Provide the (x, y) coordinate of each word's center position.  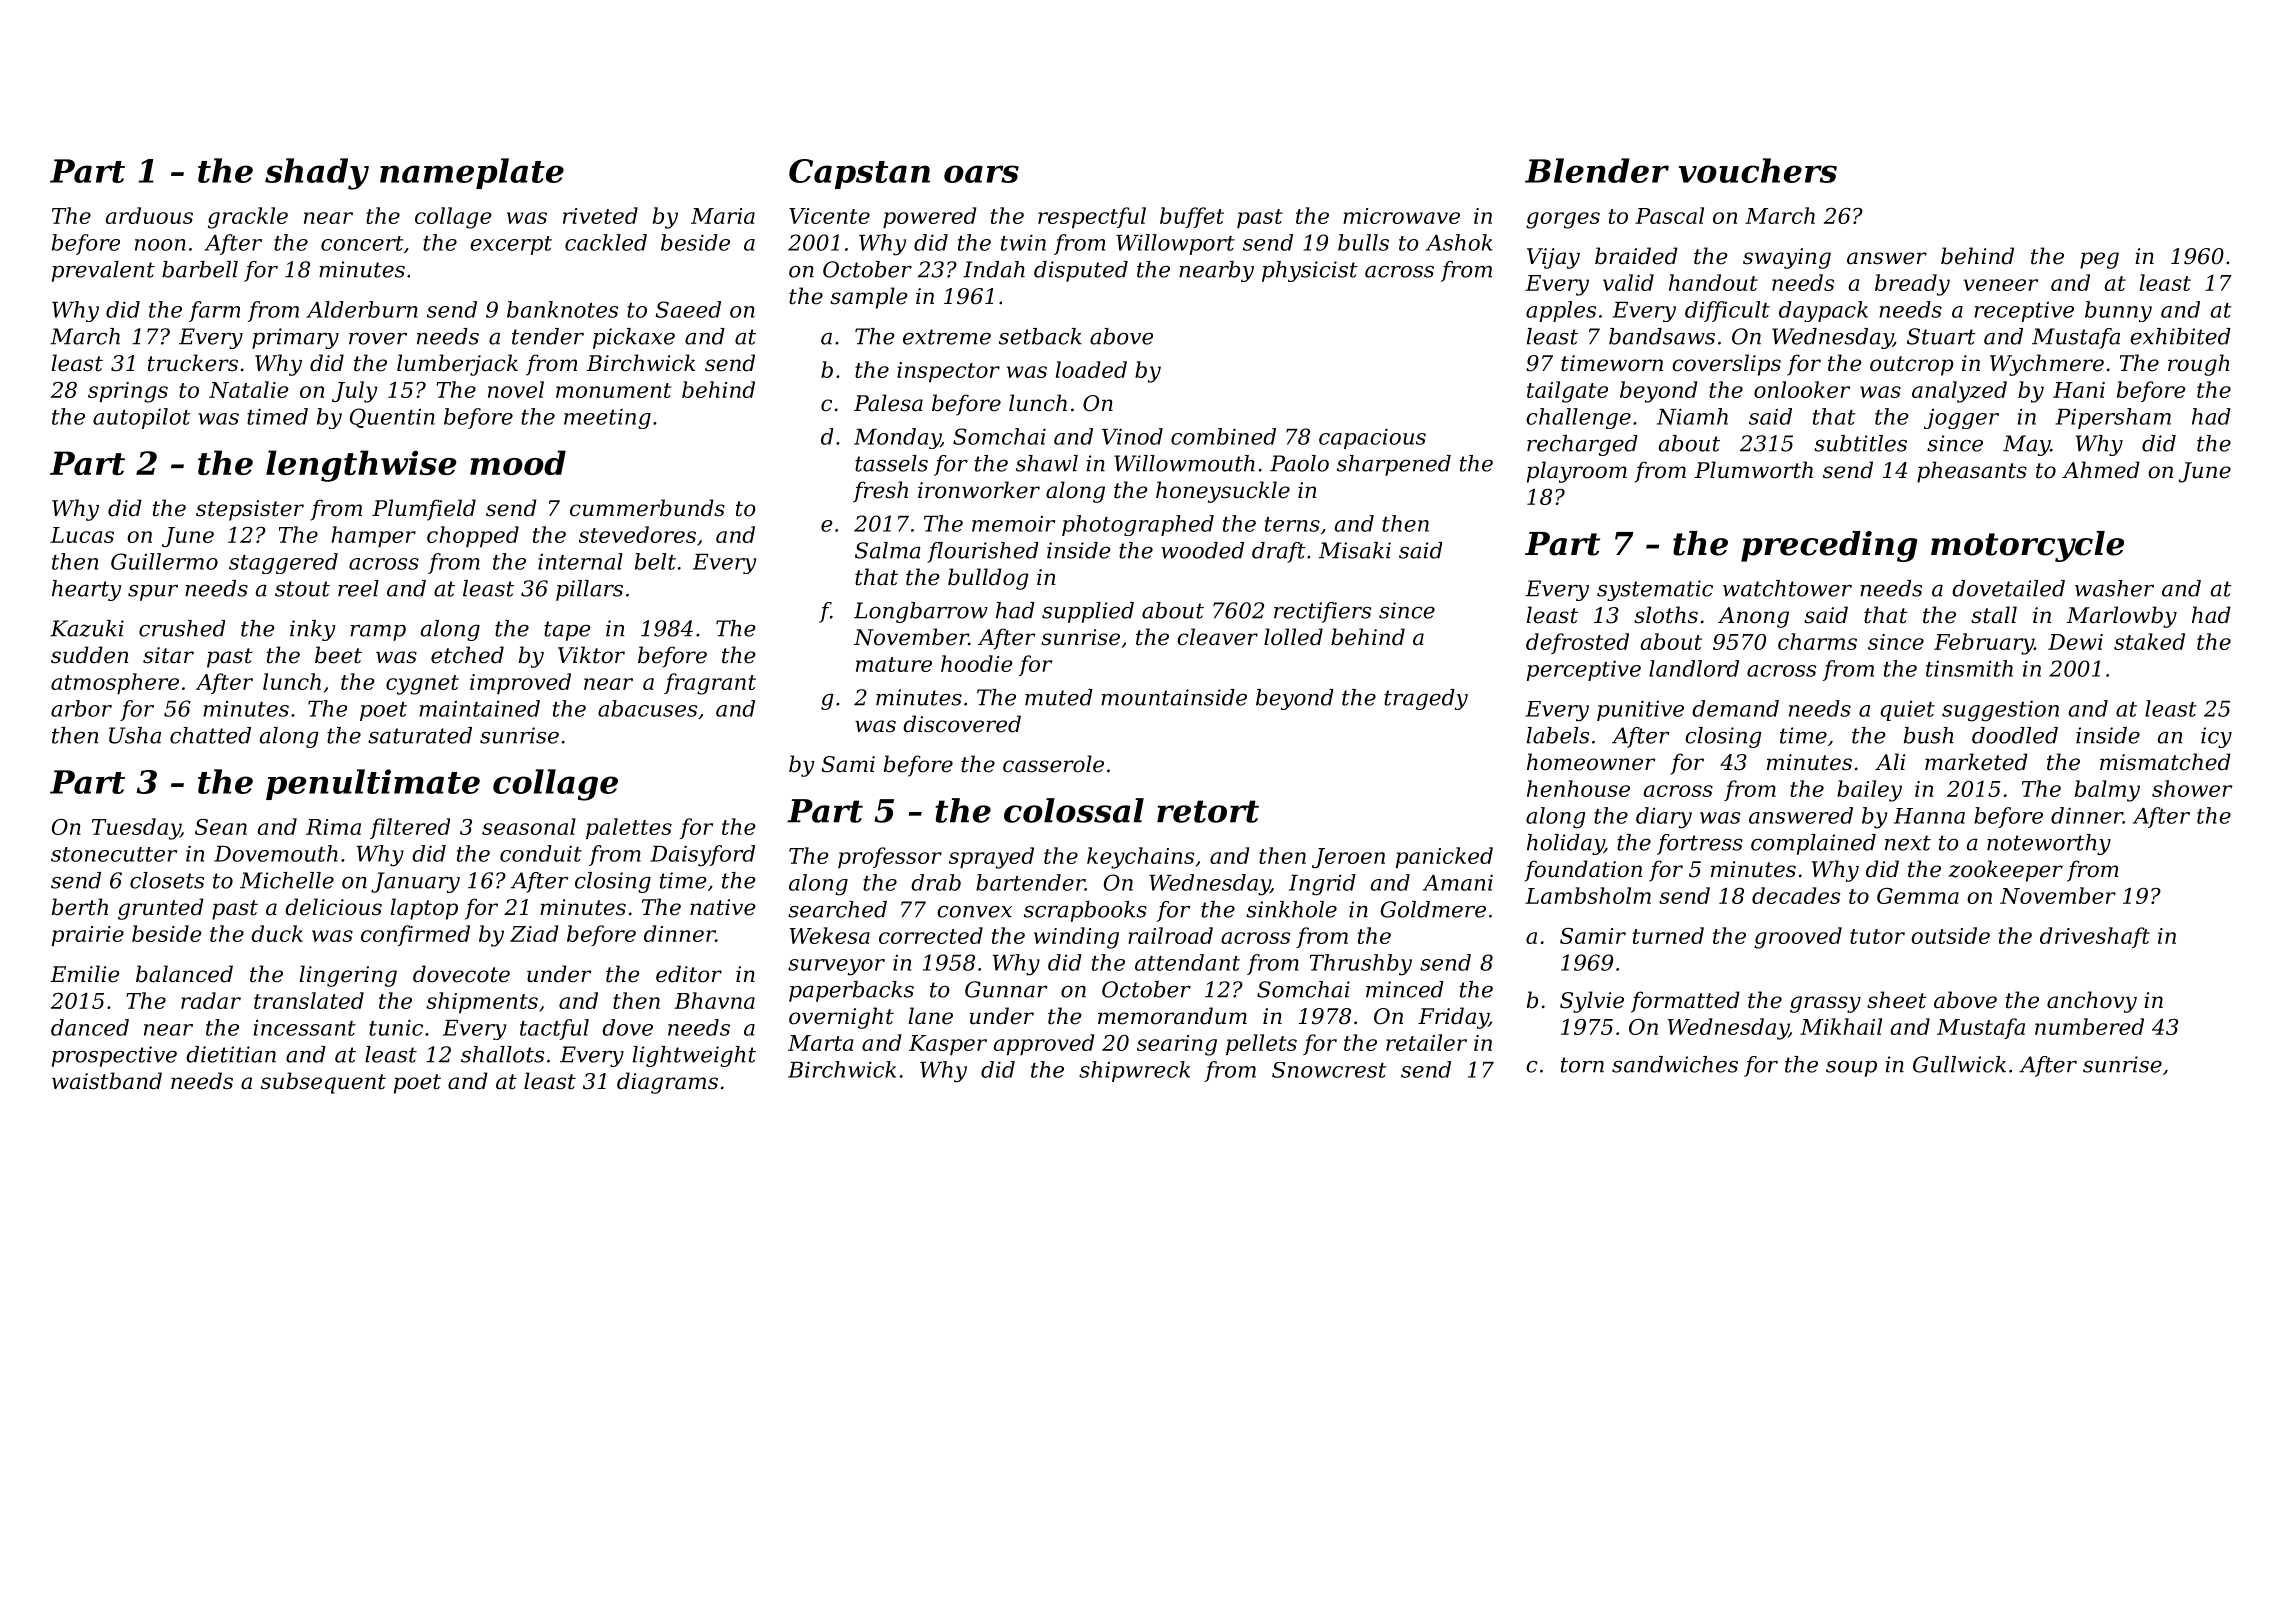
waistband (107, 1081)
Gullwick (1959, 1064)
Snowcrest (1329, 1070)
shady (317, 174)
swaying (1787, 258)
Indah (994, 269)
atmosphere (115, 683)
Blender (1597, 170)
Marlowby (2122, 617)
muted (1059, 697)
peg (2099, 260)
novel (516, 389)
